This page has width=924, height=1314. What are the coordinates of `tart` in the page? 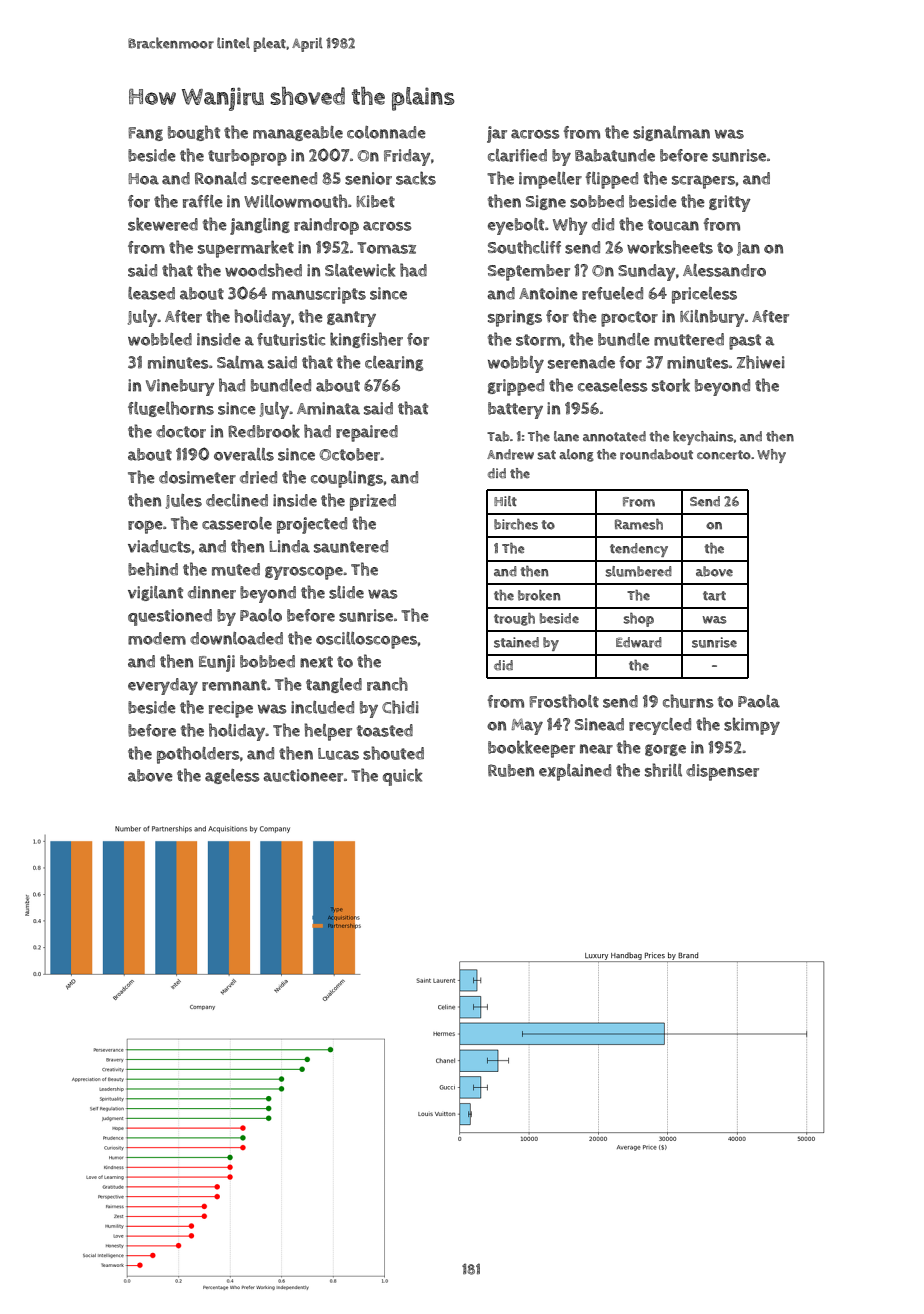 It's located at (714, 596).
